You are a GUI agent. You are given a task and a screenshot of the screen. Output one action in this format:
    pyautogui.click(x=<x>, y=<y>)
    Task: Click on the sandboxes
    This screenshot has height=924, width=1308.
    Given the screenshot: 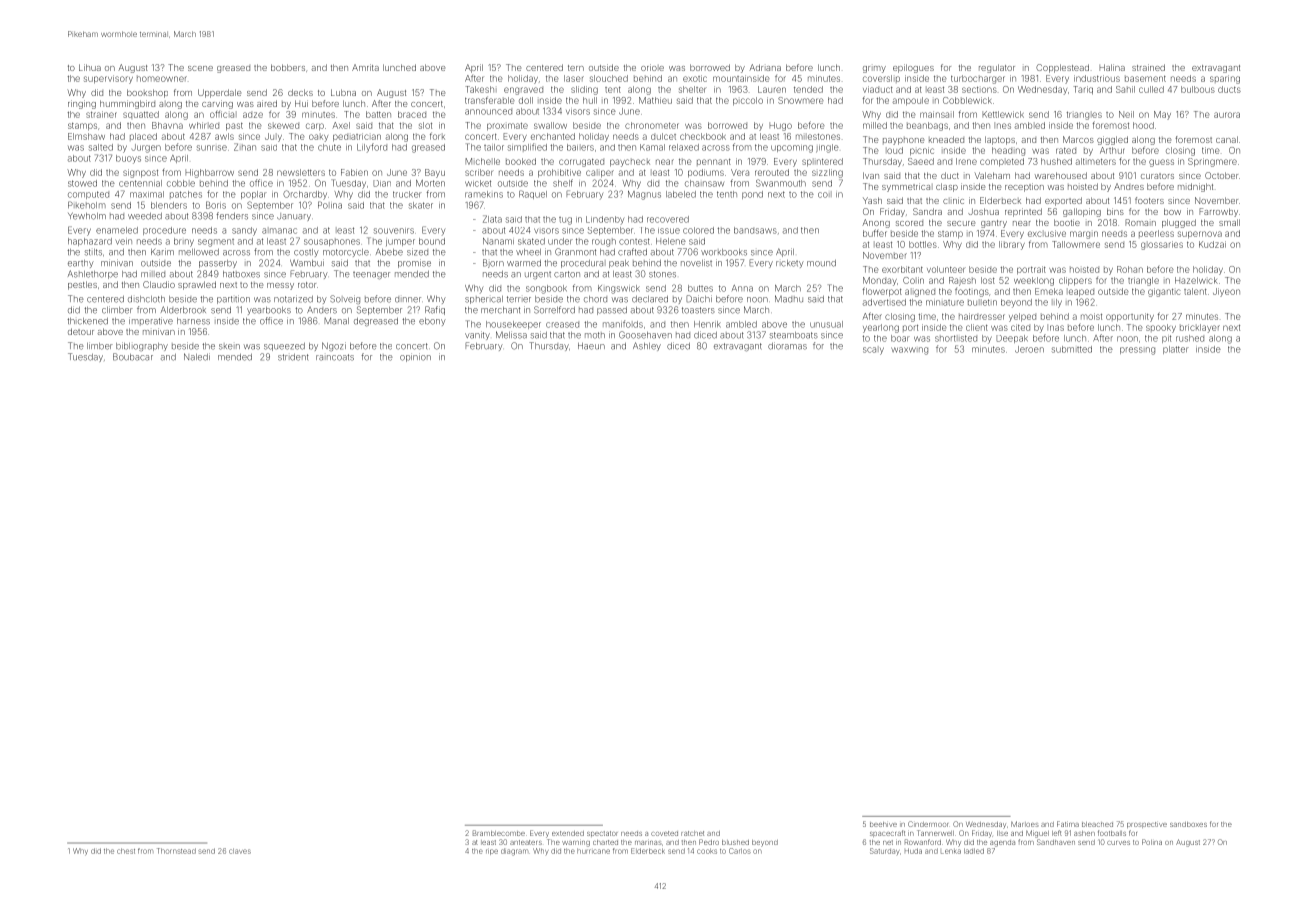 What is the action you would take?
    pyautogui.click(x=1188, y=824)
